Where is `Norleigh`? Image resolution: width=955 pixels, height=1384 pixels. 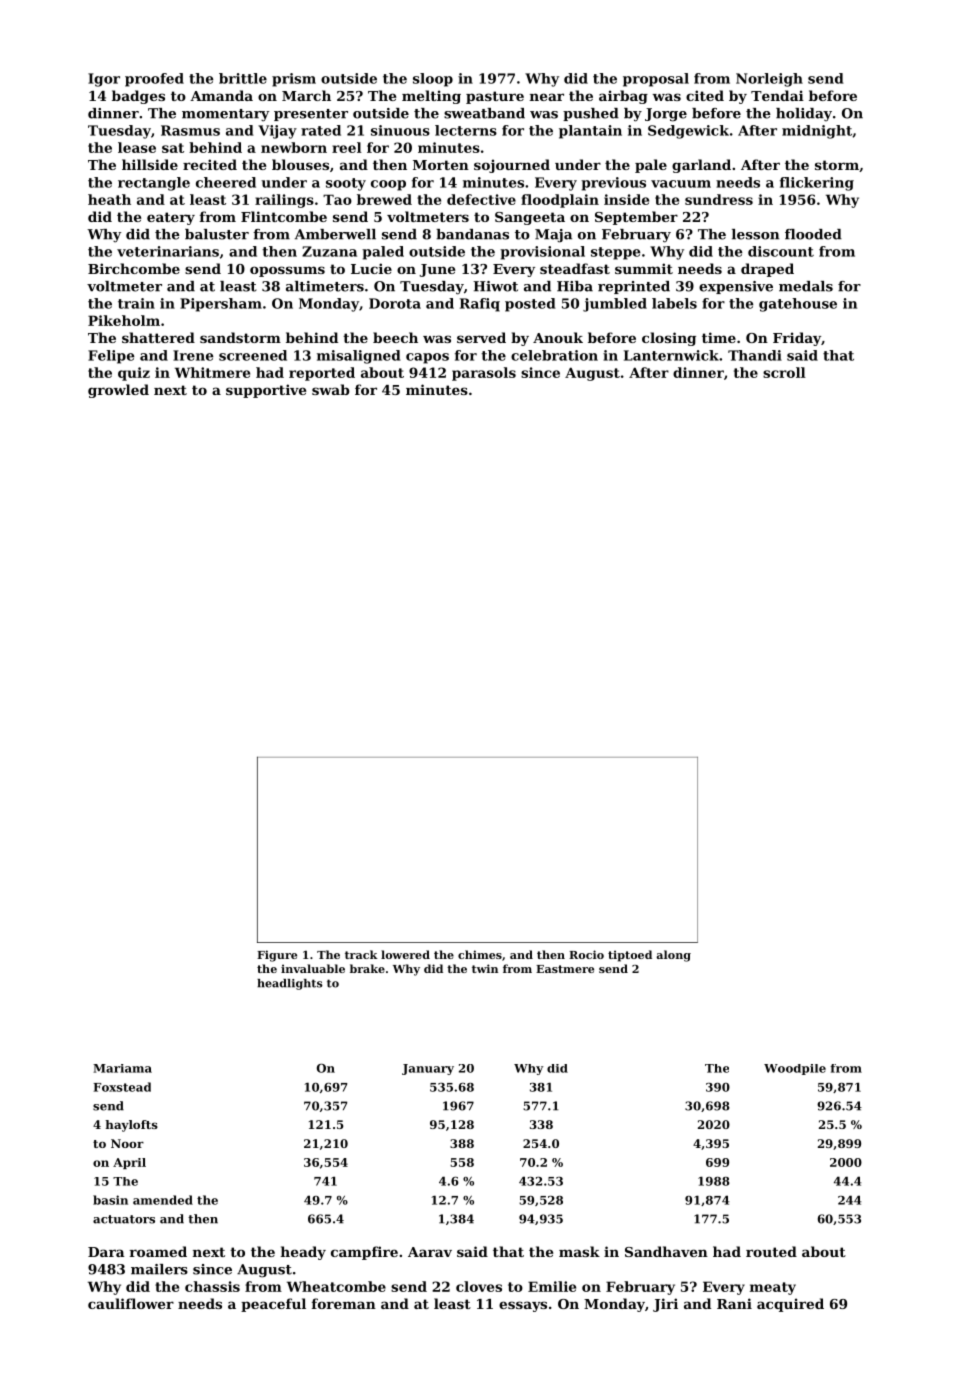
Norleigh is located at coordinates (769, 80).
